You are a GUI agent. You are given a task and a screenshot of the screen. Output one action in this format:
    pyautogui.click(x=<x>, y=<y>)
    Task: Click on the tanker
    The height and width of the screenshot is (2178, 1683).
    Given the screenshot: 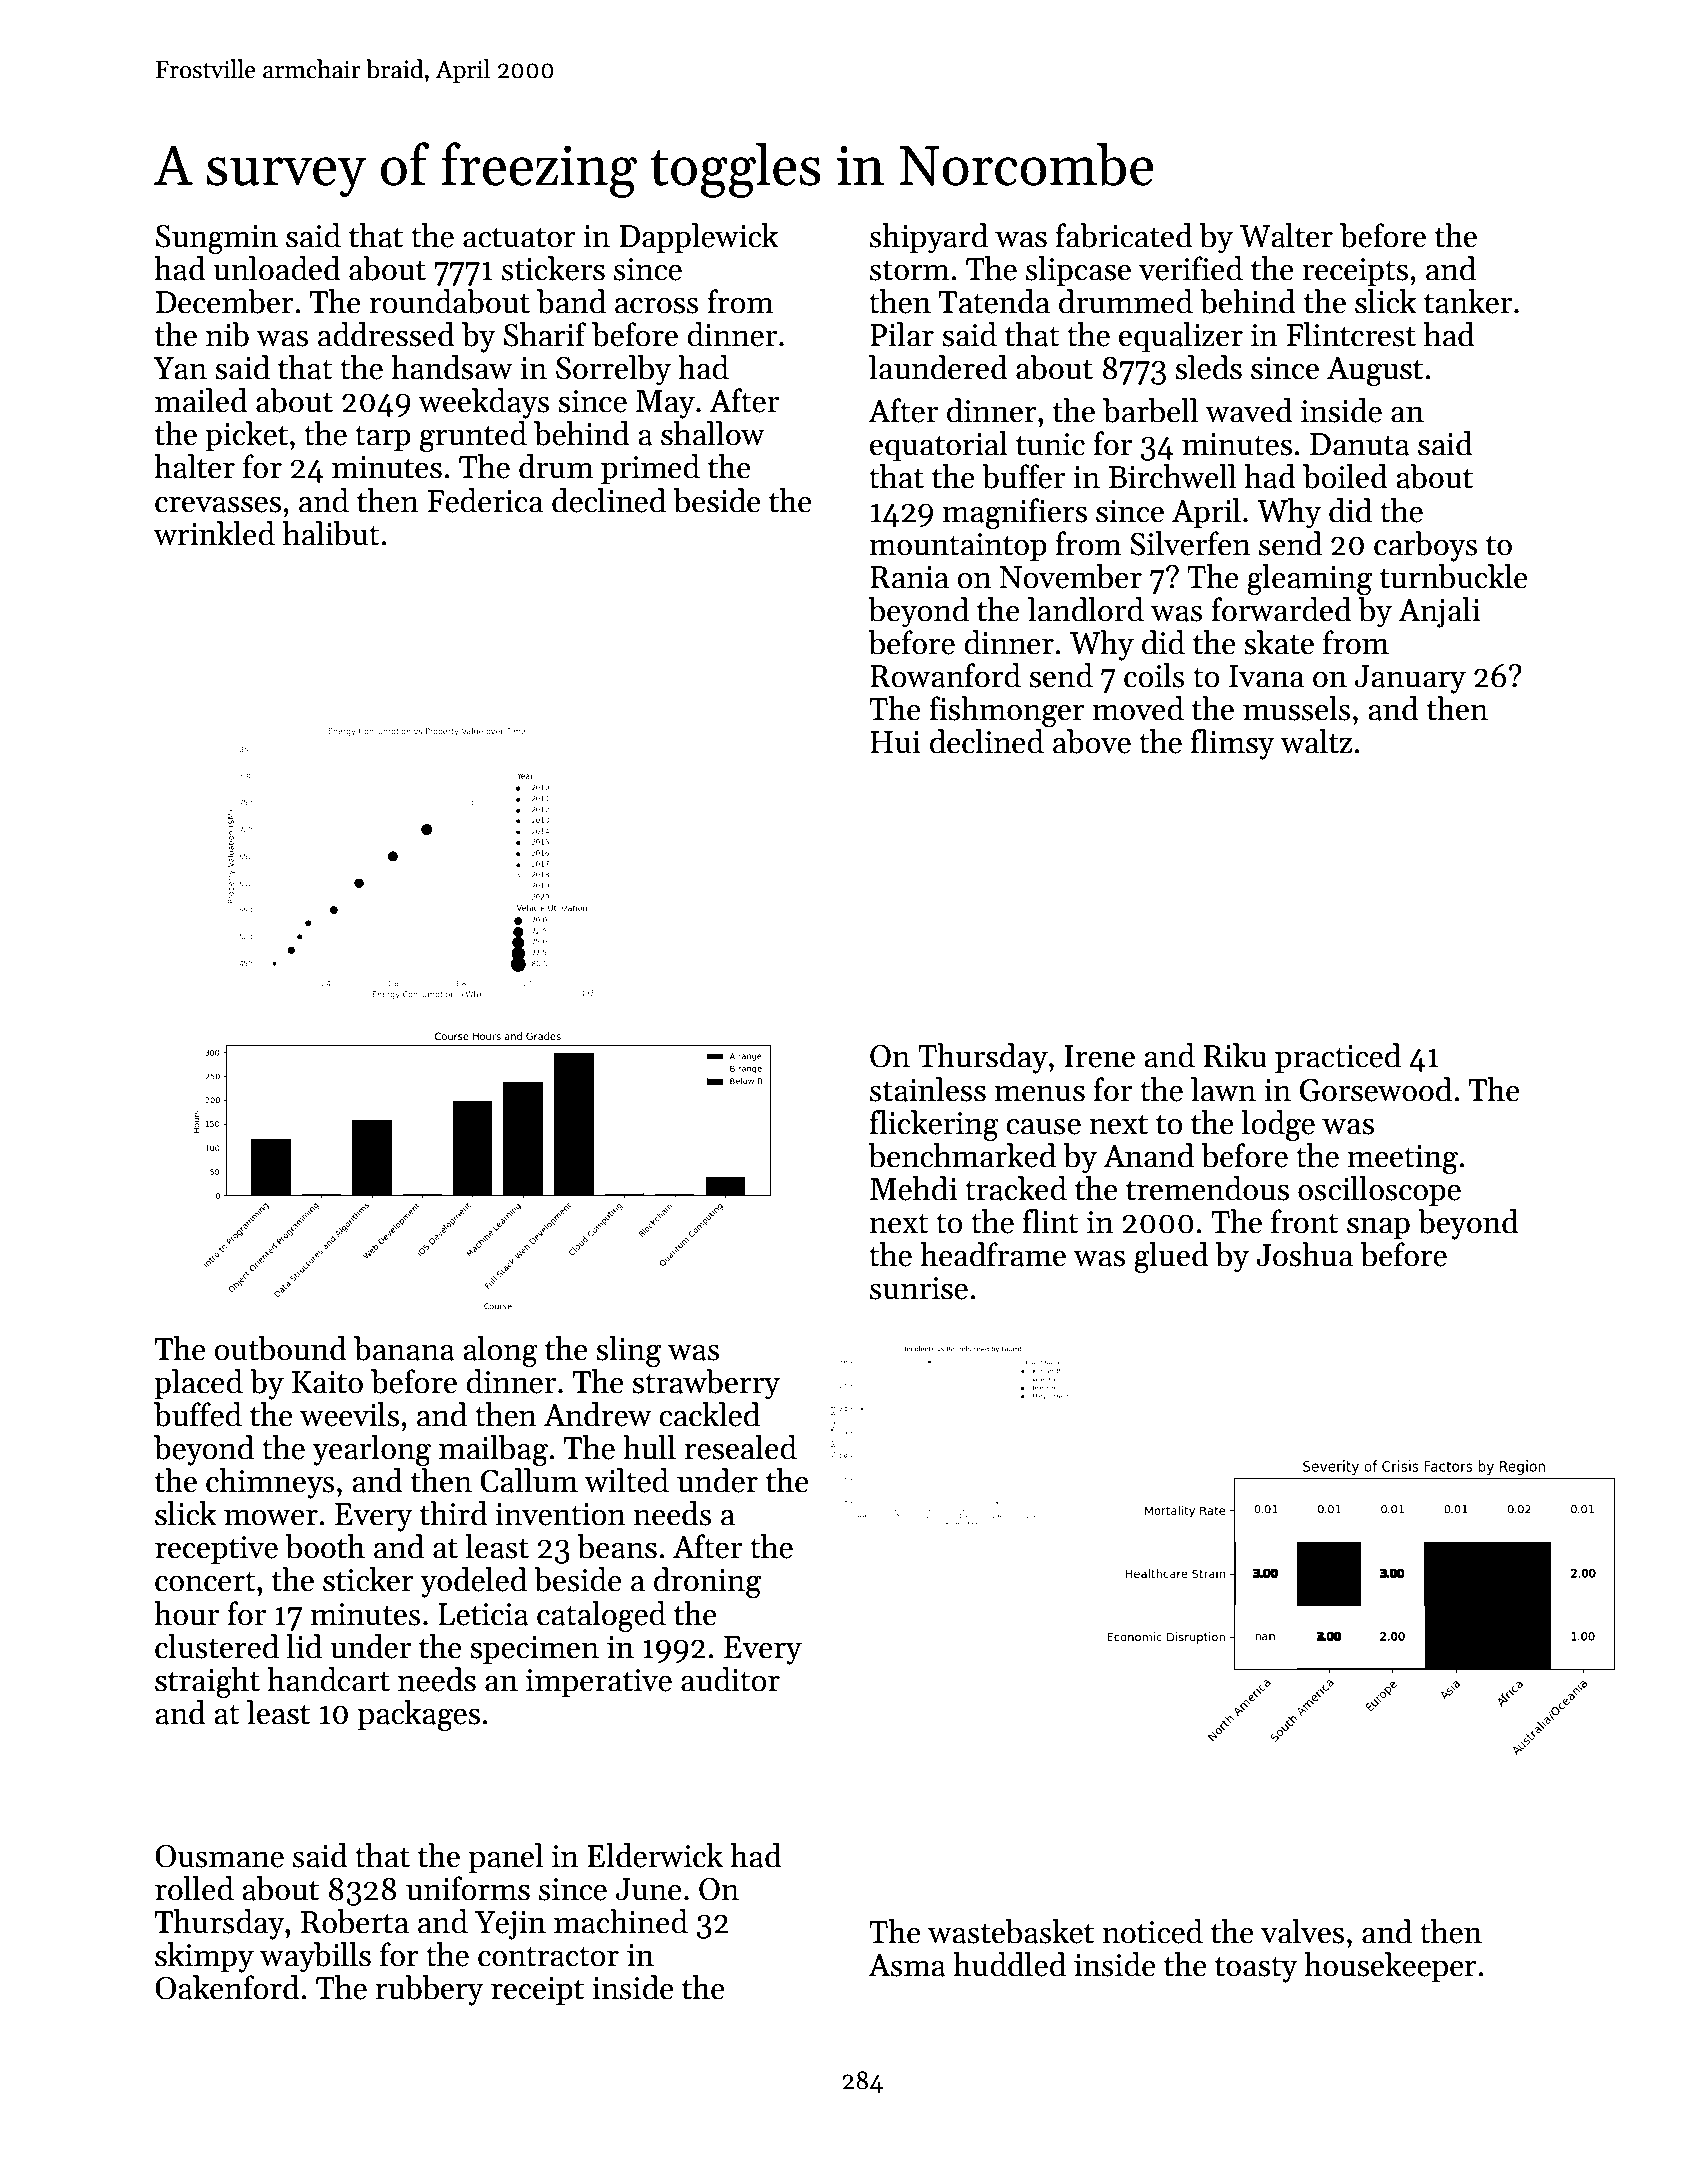 What is the action you would take?
    pyautogui.click(x=1468, y=301)
